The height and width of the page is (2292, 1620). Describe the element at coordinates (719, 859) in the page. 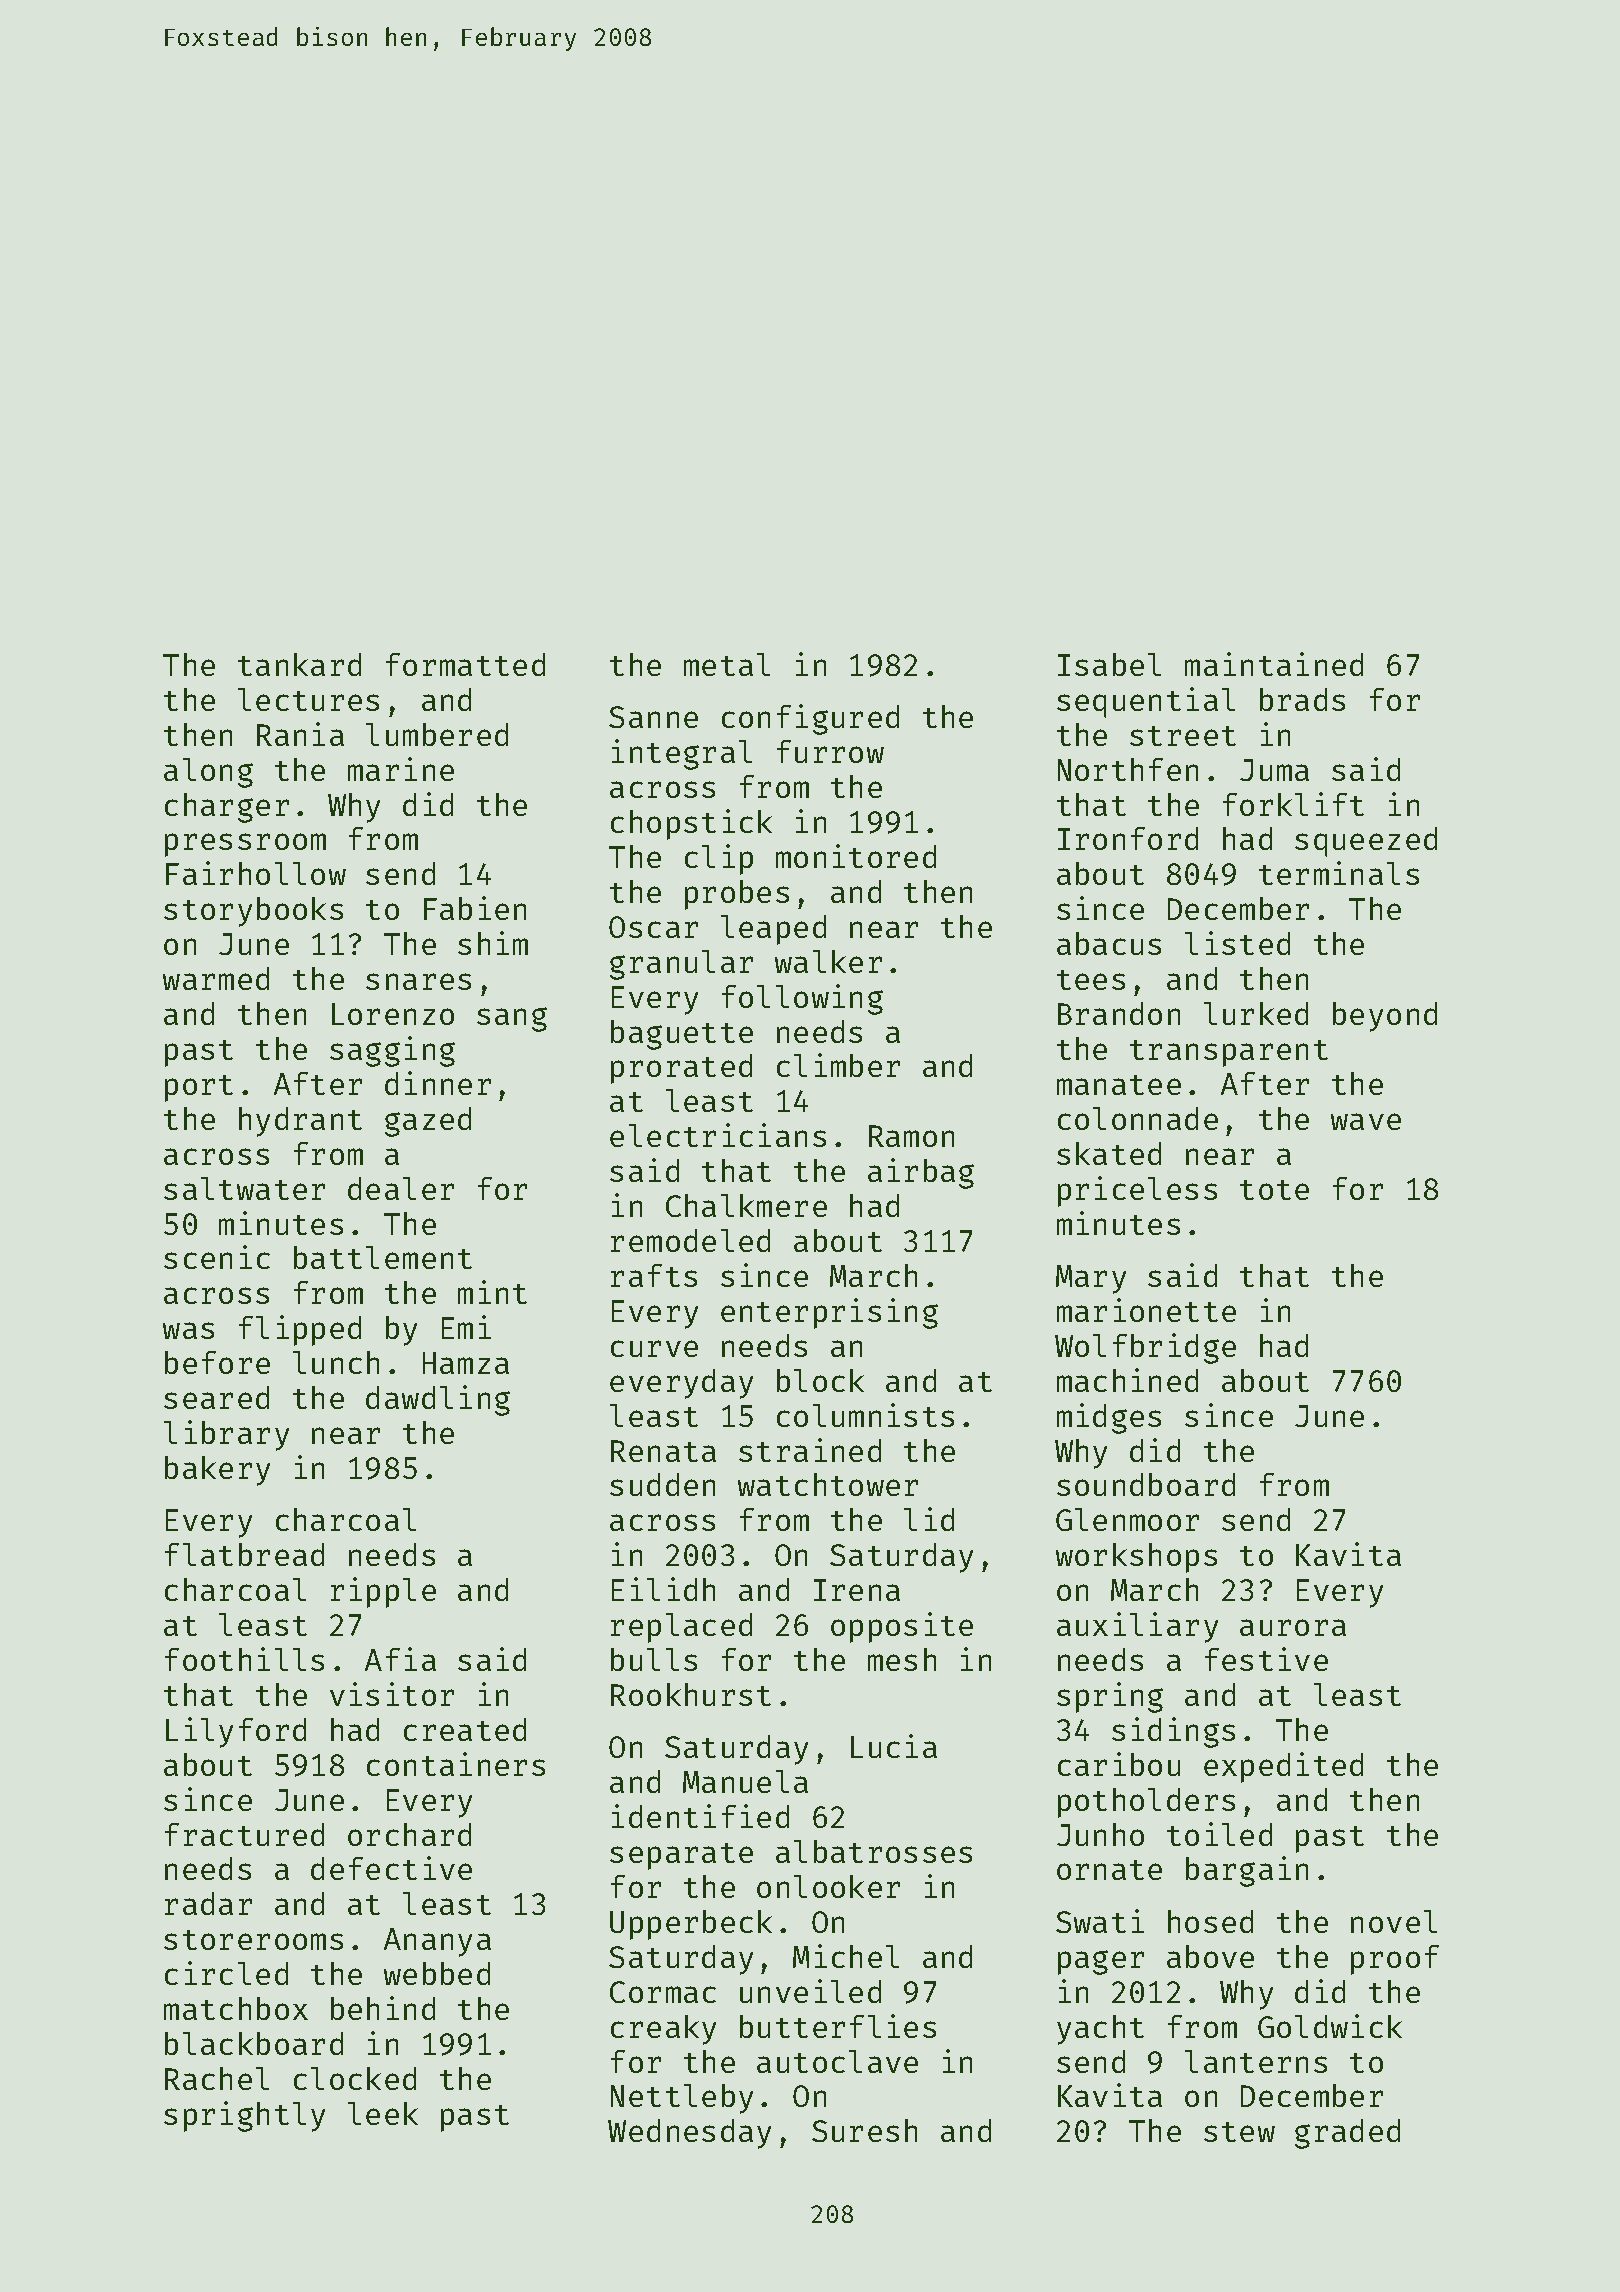

I see `clip` at that location.
